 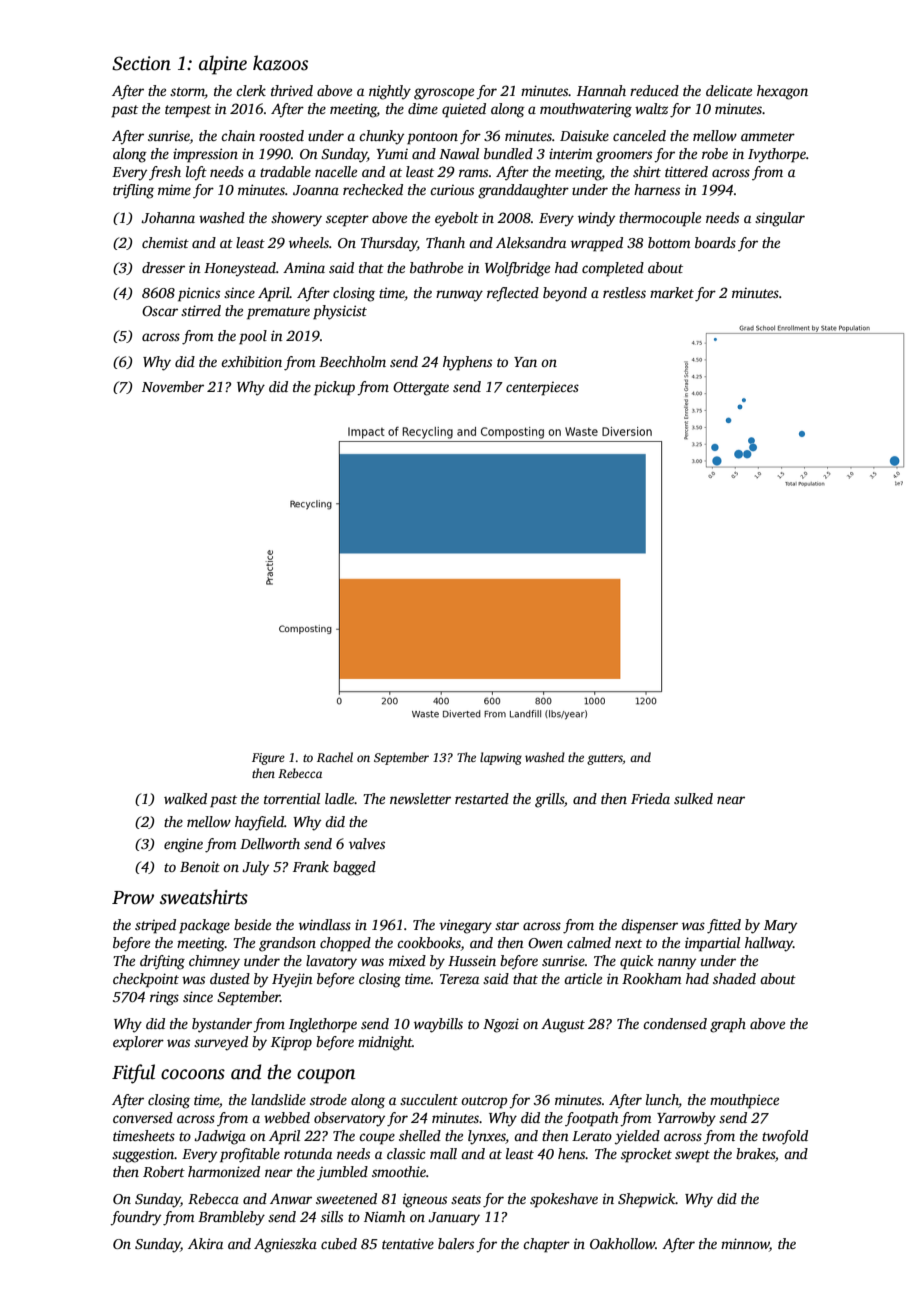 What do you see at coordinates (693, 798) in the page?
I see `sulked` at bounding box center [693, 798].
